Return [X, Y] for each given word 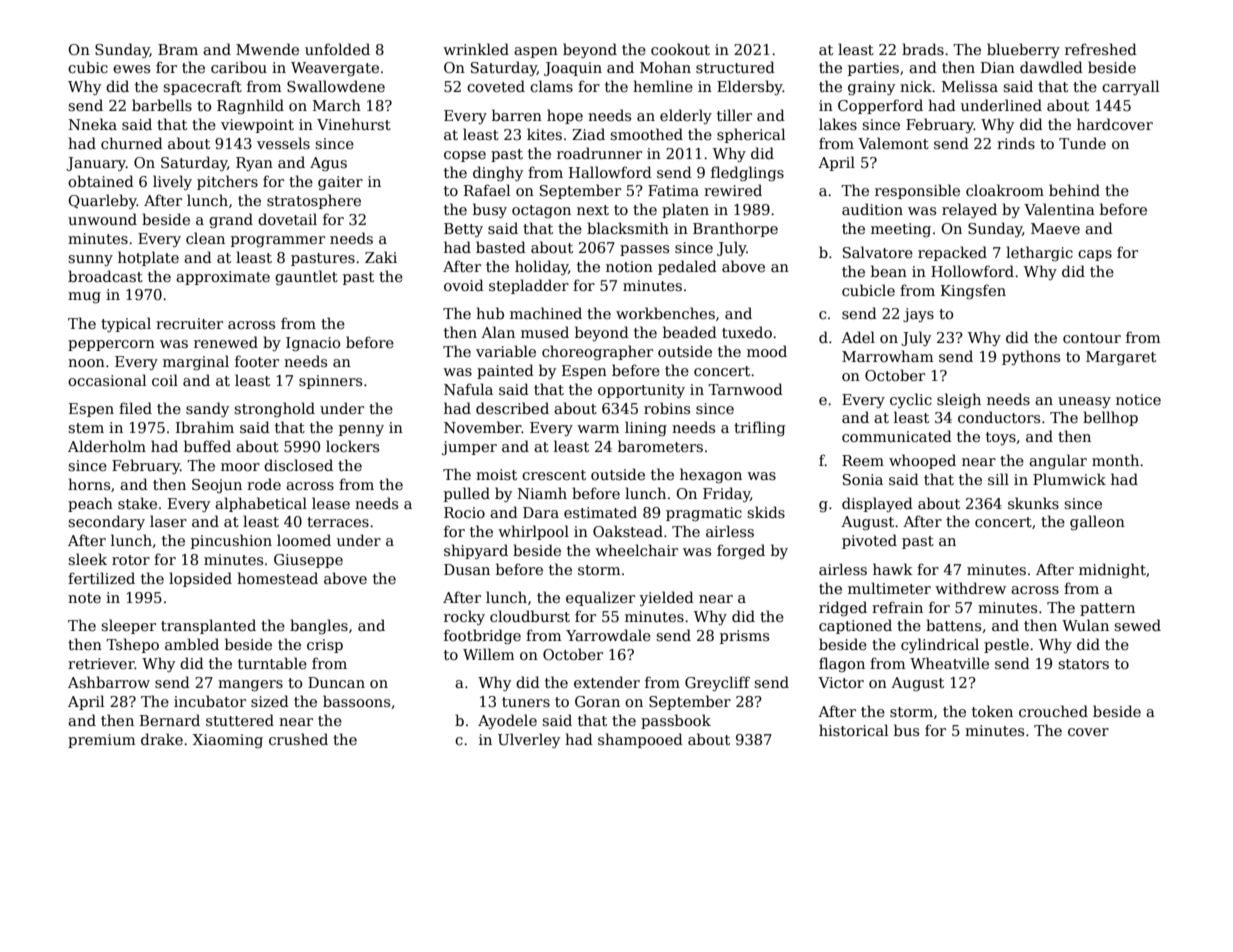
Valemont [893, 143]
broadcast [105, 276]
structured [735, 67]
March [337, 105]
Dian [998, 67]
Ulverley [529, 740]
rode [264, 484]
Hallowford [610, 172]
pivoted [869, 541]
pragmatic [704, 514]
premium [101, 741]
